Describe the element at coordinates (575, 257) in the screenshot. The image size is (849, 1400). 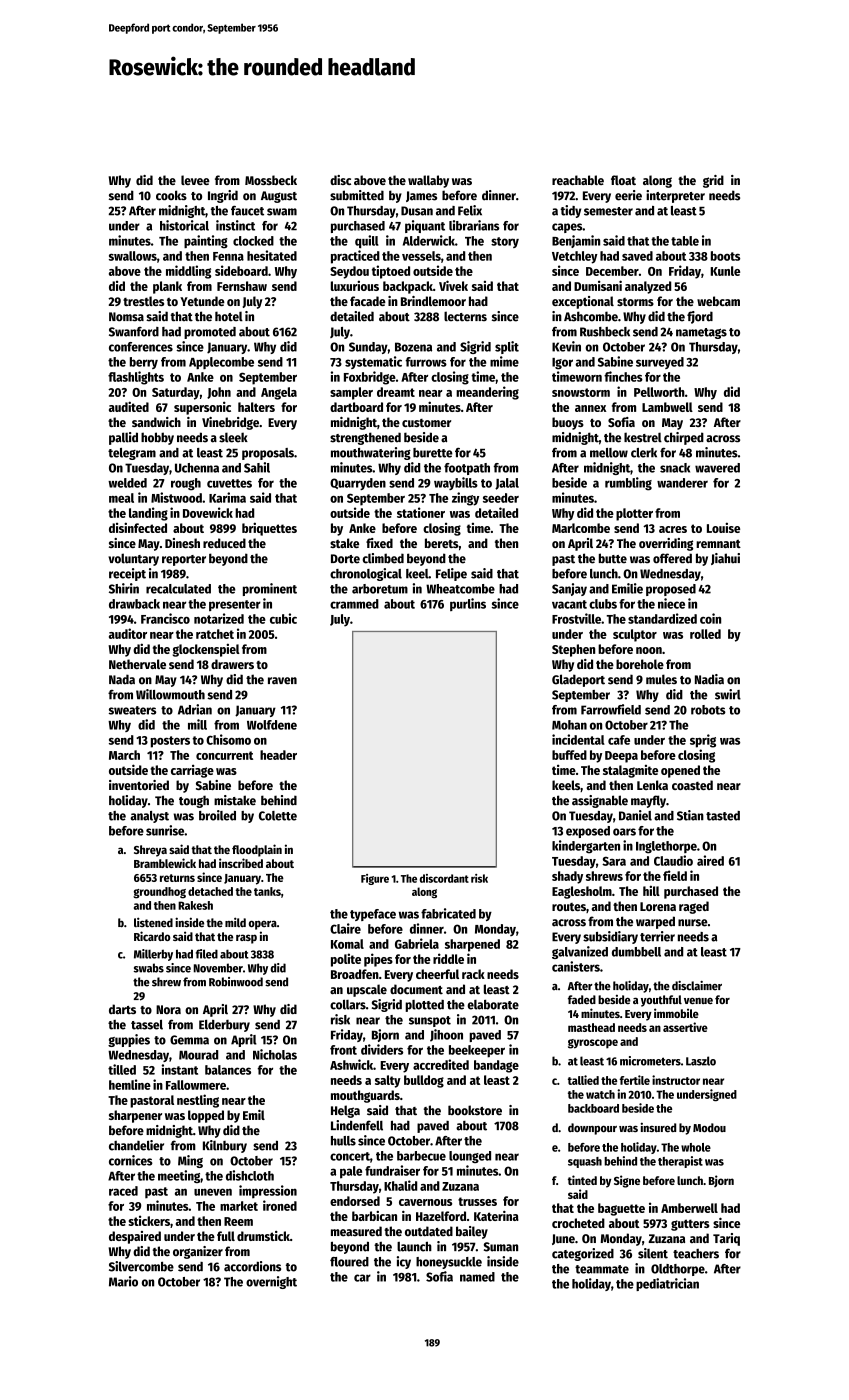
I see `Vetchley` at that location.
